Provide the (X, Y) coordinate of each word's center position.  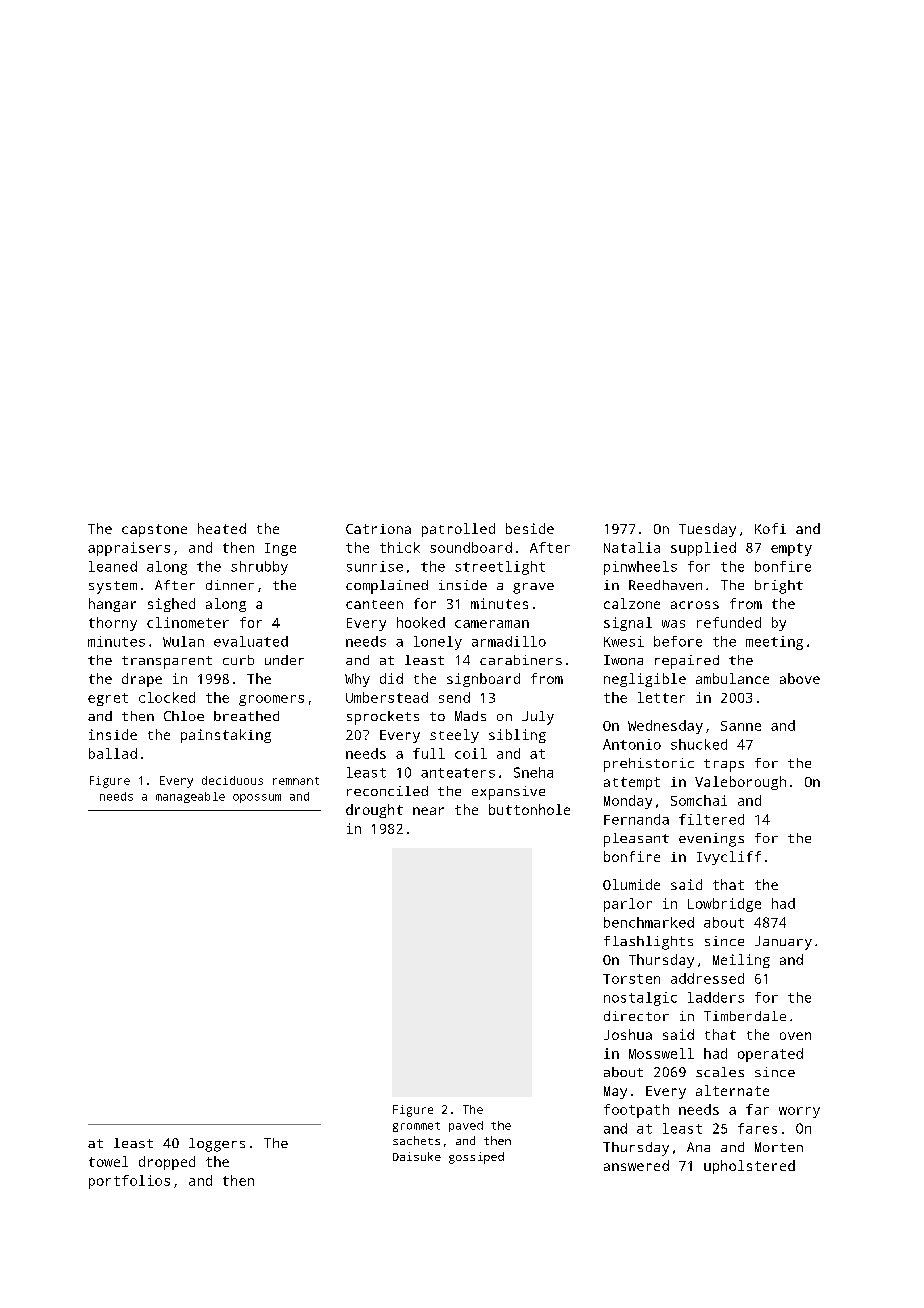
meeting (774, 643)
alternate (732, 1090)
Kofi (770, 528)
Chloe (184, 716)
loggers (217, 1145)
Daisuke (417, 1156)
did (391, 678)
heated (222, 528)
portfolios (129, 1182)
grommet (416, 1127)
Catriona (378, 529)
